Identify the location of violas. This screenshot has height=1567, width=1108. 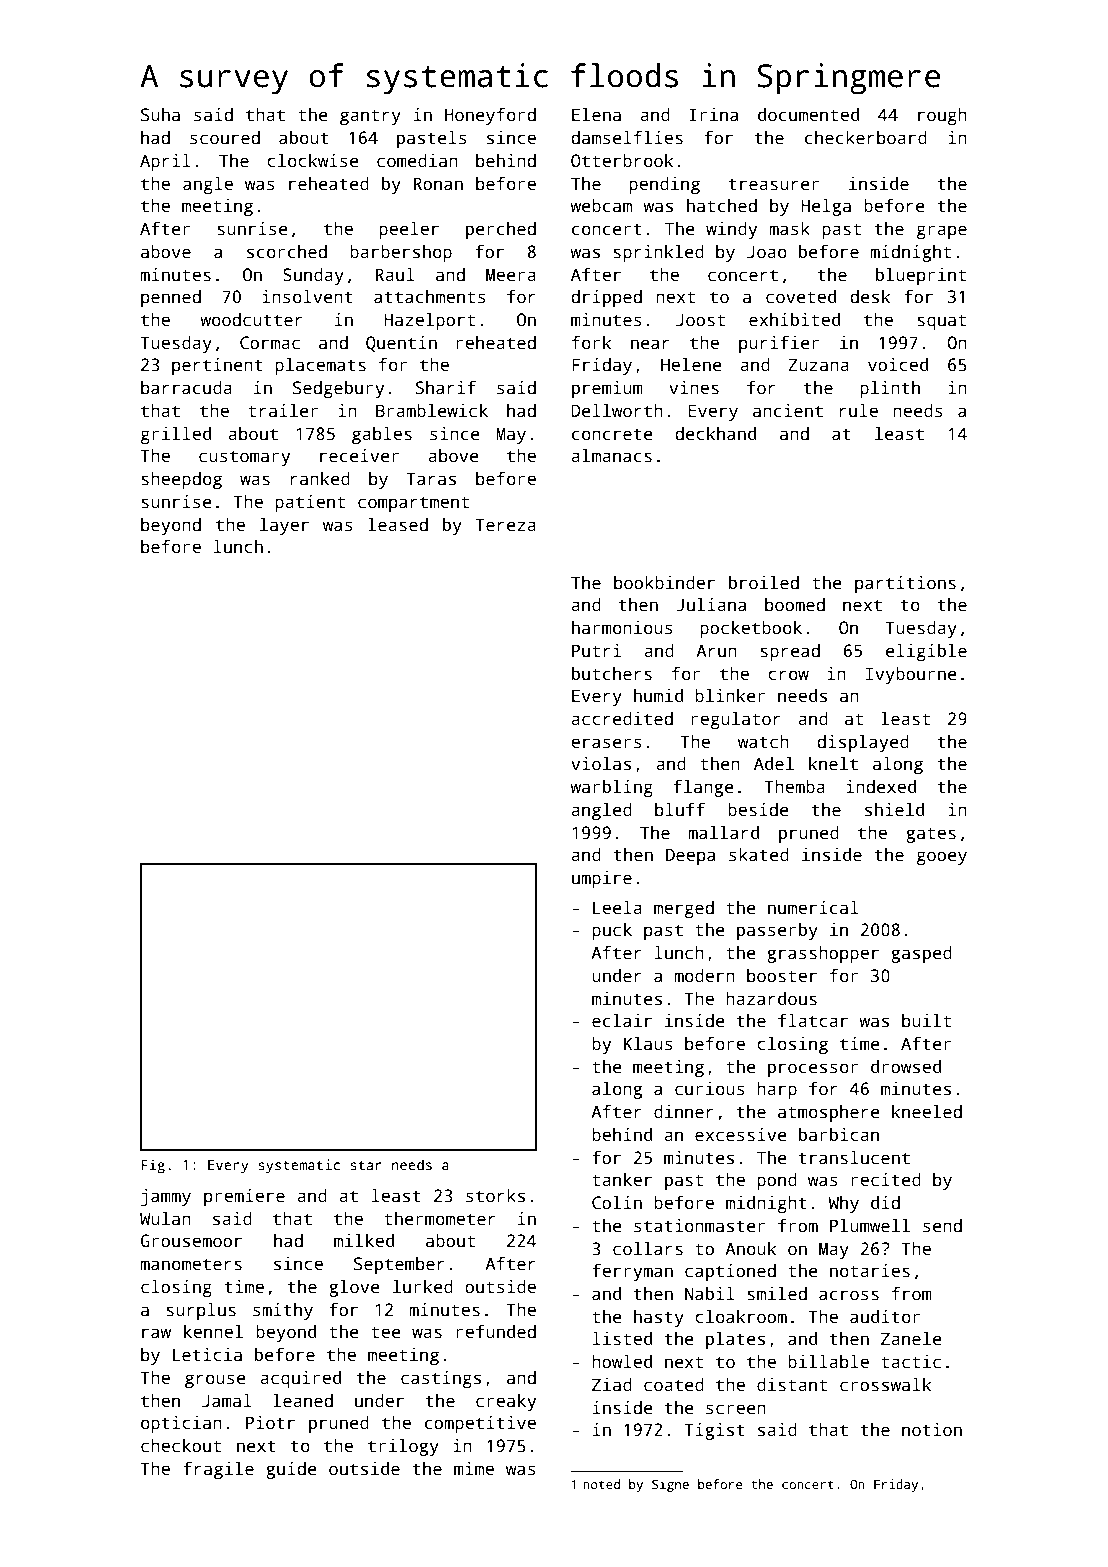
(601, 764).
